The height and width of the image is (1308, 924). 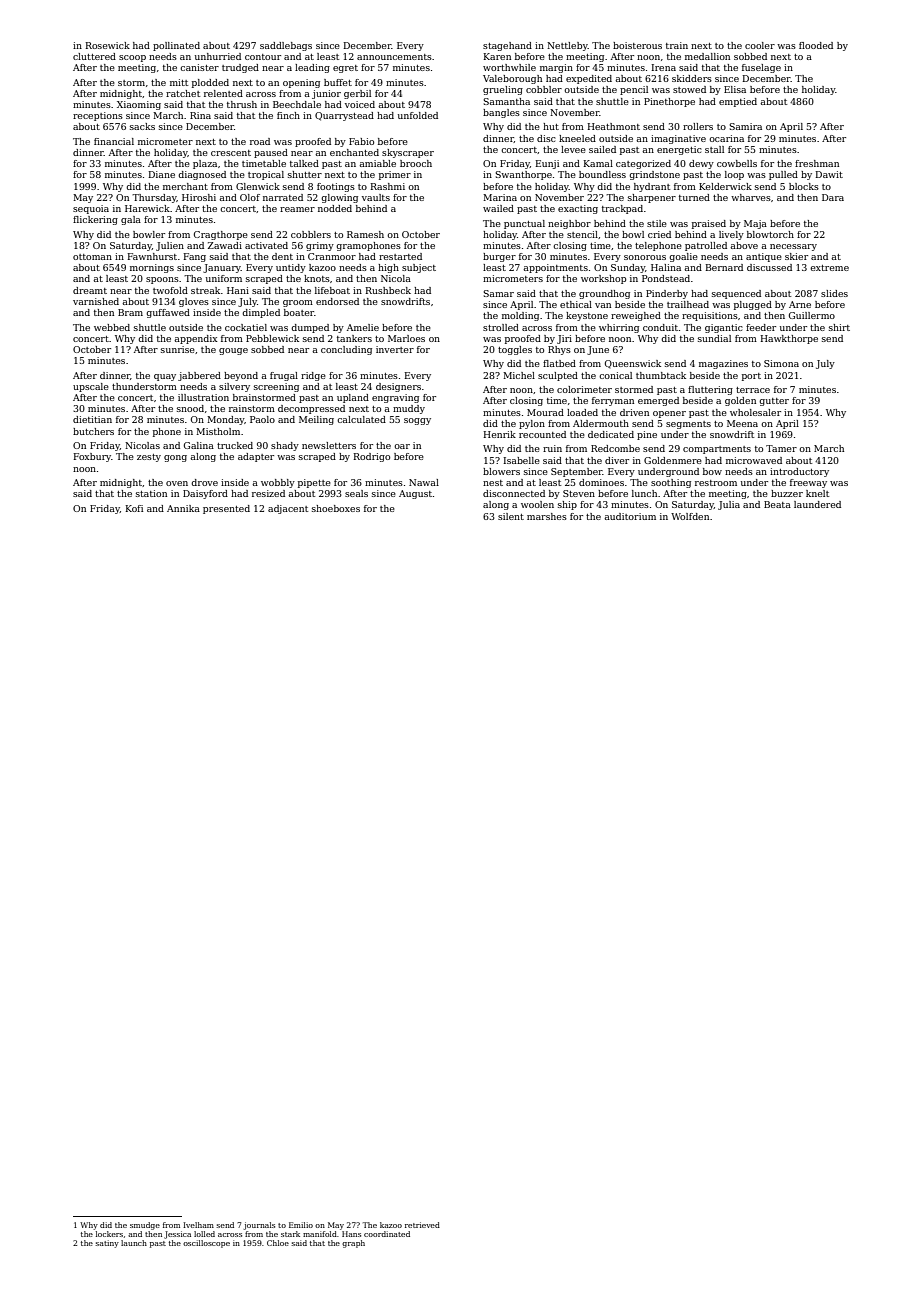 I want to click on Isabelle, so click(x=522, y=460).
